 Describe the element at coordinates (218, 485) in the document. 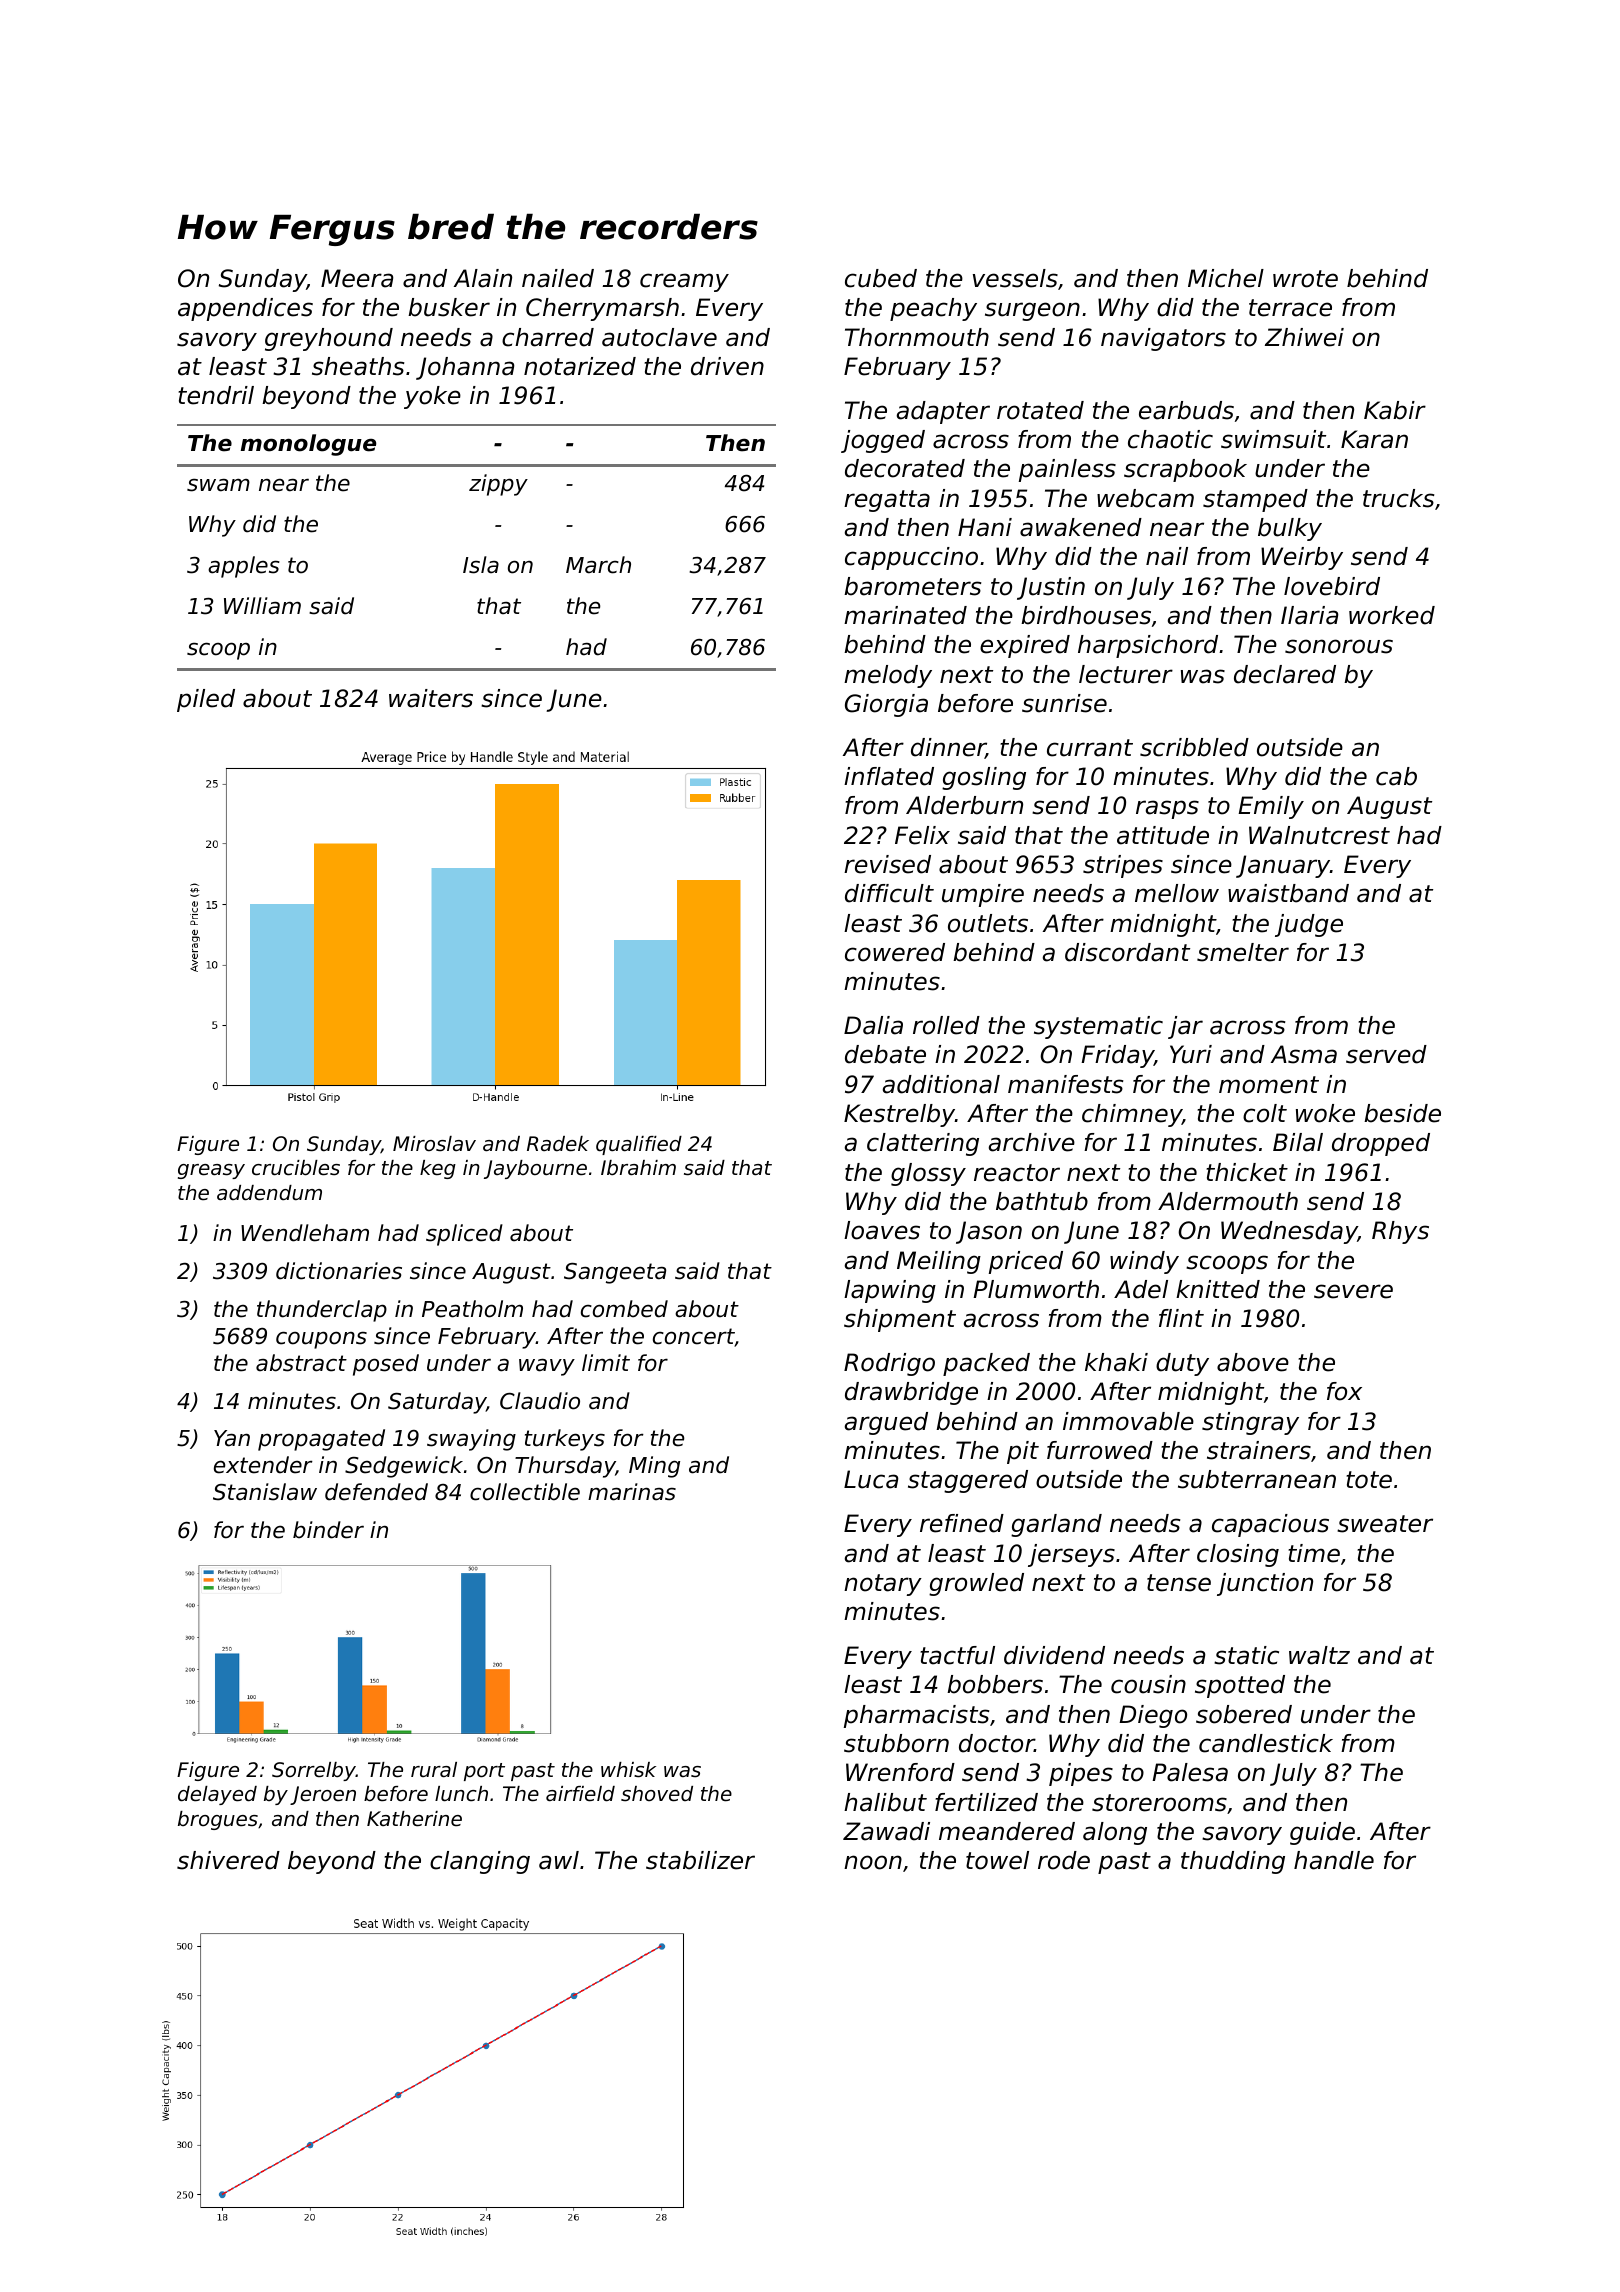

I see `swam` at that location.
